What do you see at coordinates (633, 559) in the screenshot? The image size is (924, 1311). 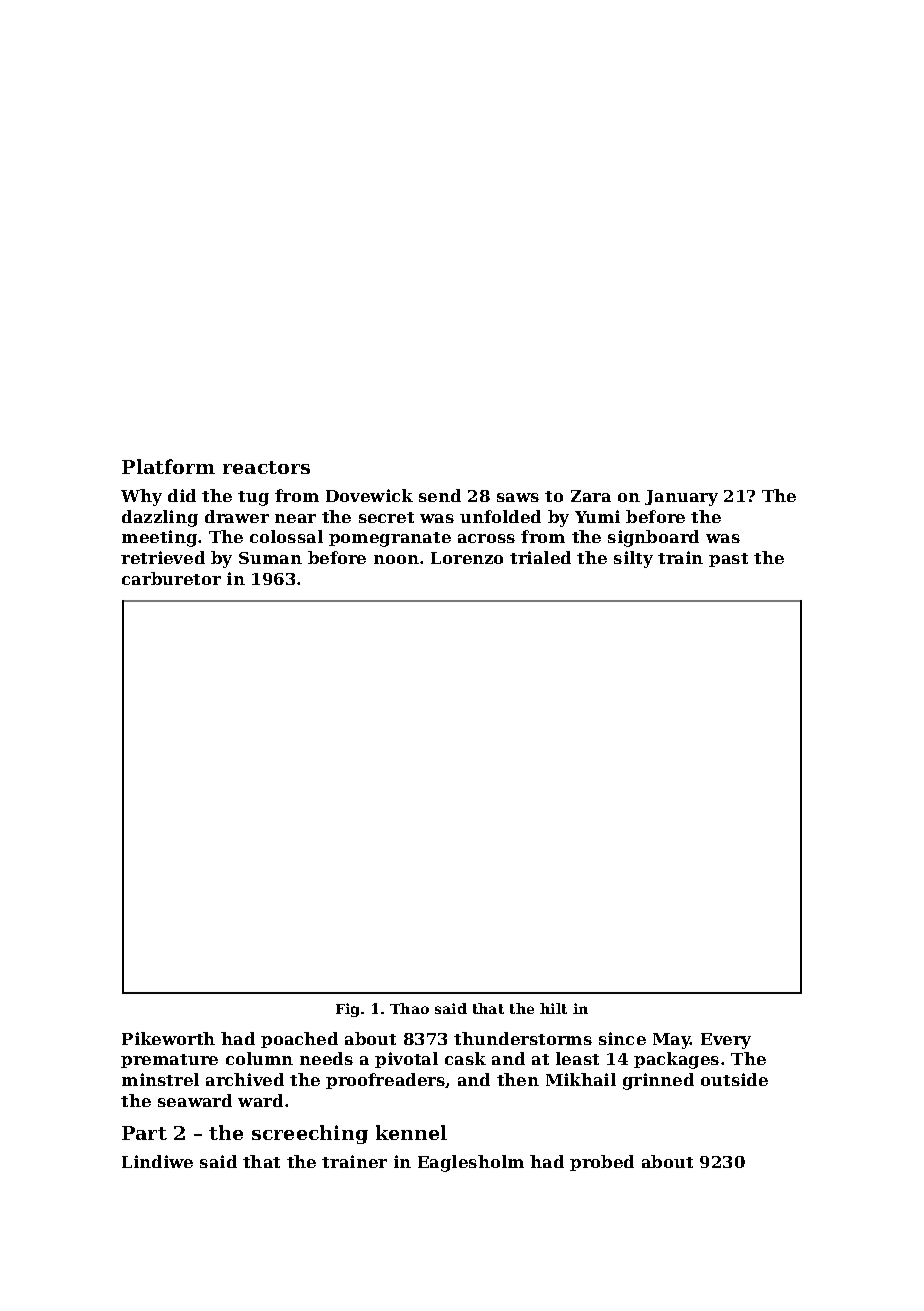 I see `silty` at bounding box center [633, 559].
